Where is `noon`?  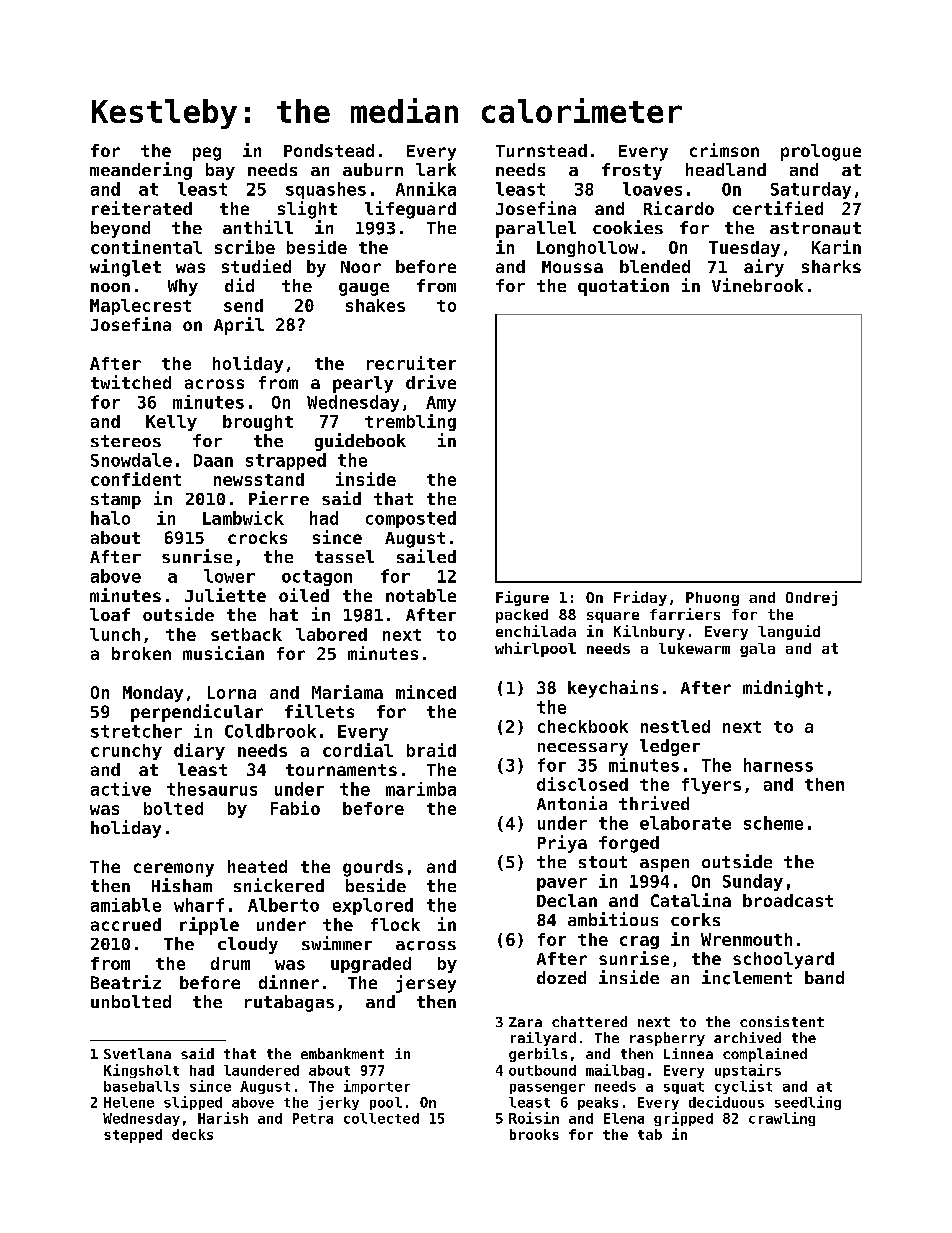
noon is located at coordinates (110, 287).
